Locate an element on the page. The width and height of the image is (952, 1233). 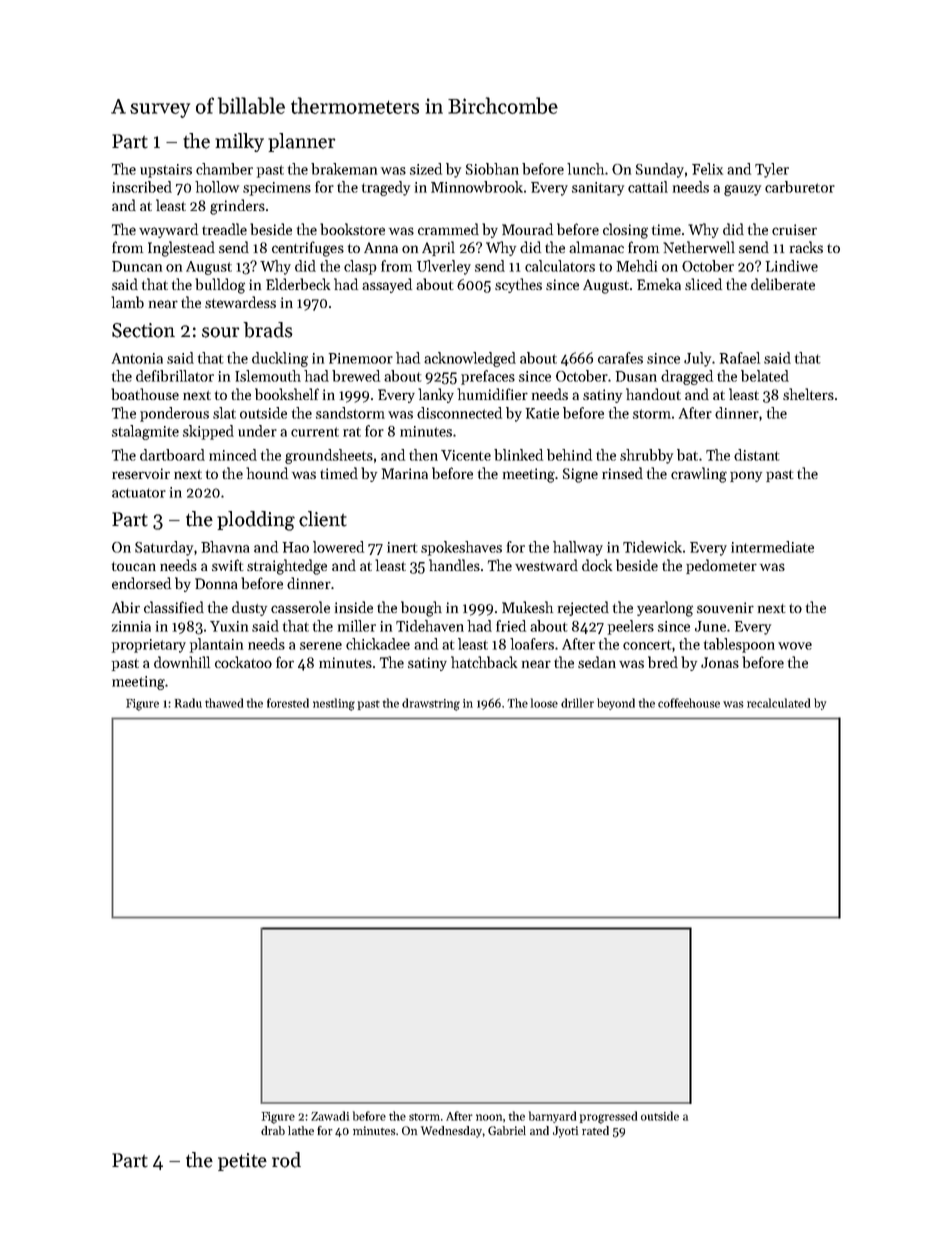
serene is located at coordinates (321, 646).
